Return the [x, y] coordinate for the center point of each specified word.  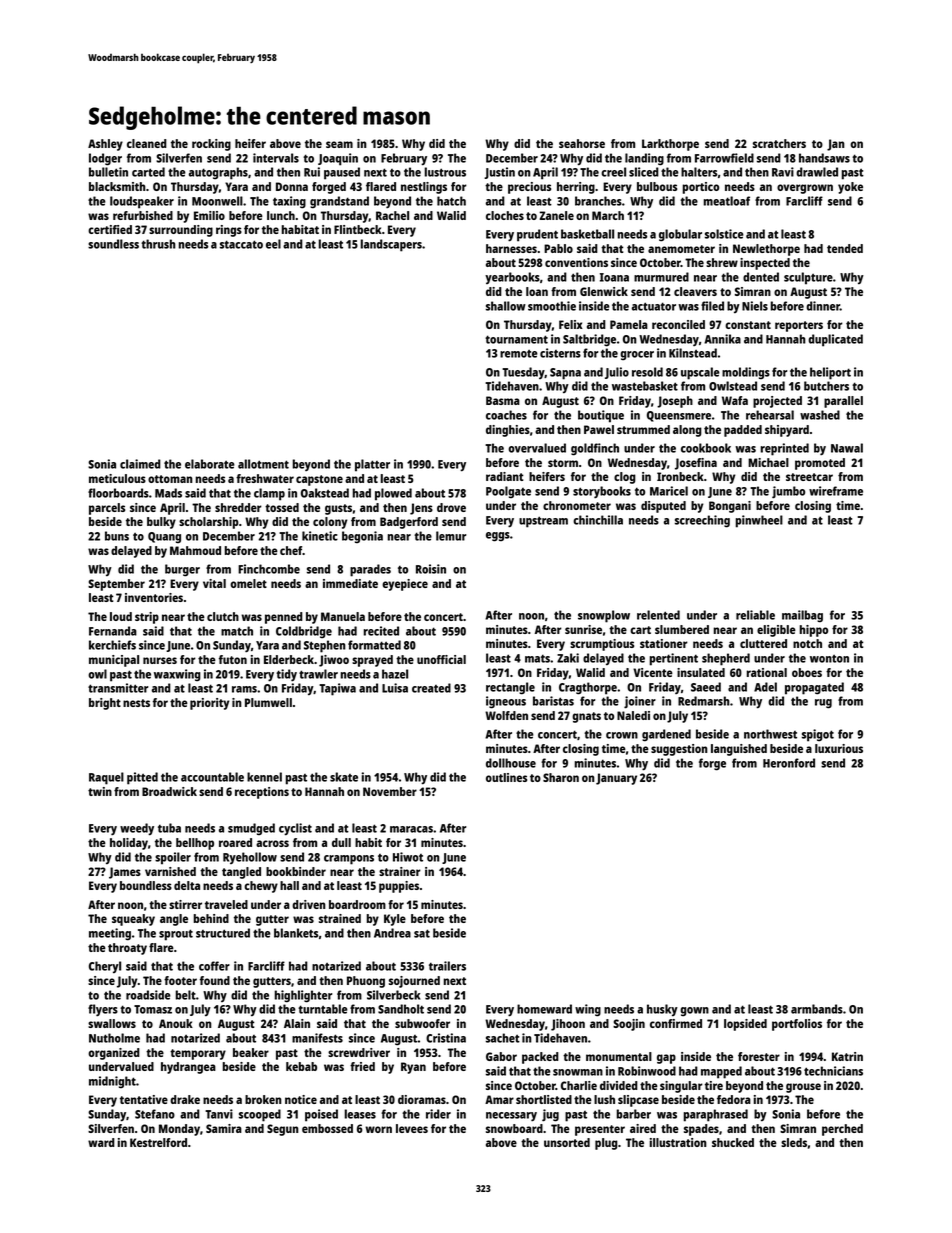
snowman [578, 1072]
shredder [238, 507]
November [390, 791]
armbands [817, 1009]
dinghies [508, 431]
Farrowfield [724, 158]
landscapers [391, 245]
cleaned [147, 143]
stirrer [185, 904]
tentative [144, 1099]
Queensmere [679, 416]
